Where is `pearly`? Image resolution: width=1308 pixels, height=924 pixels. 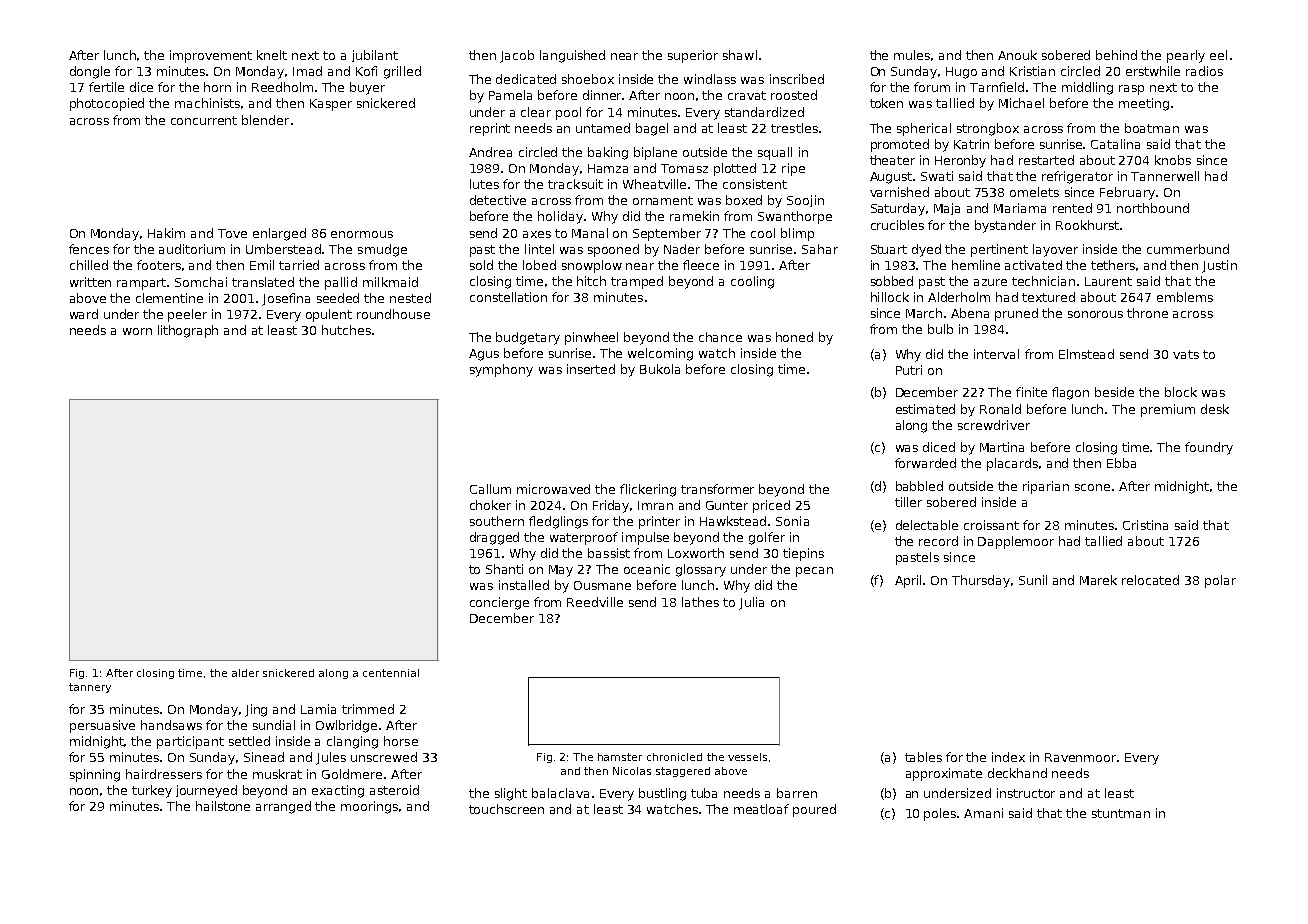
pearly is located at coordinates (1186, 56).
